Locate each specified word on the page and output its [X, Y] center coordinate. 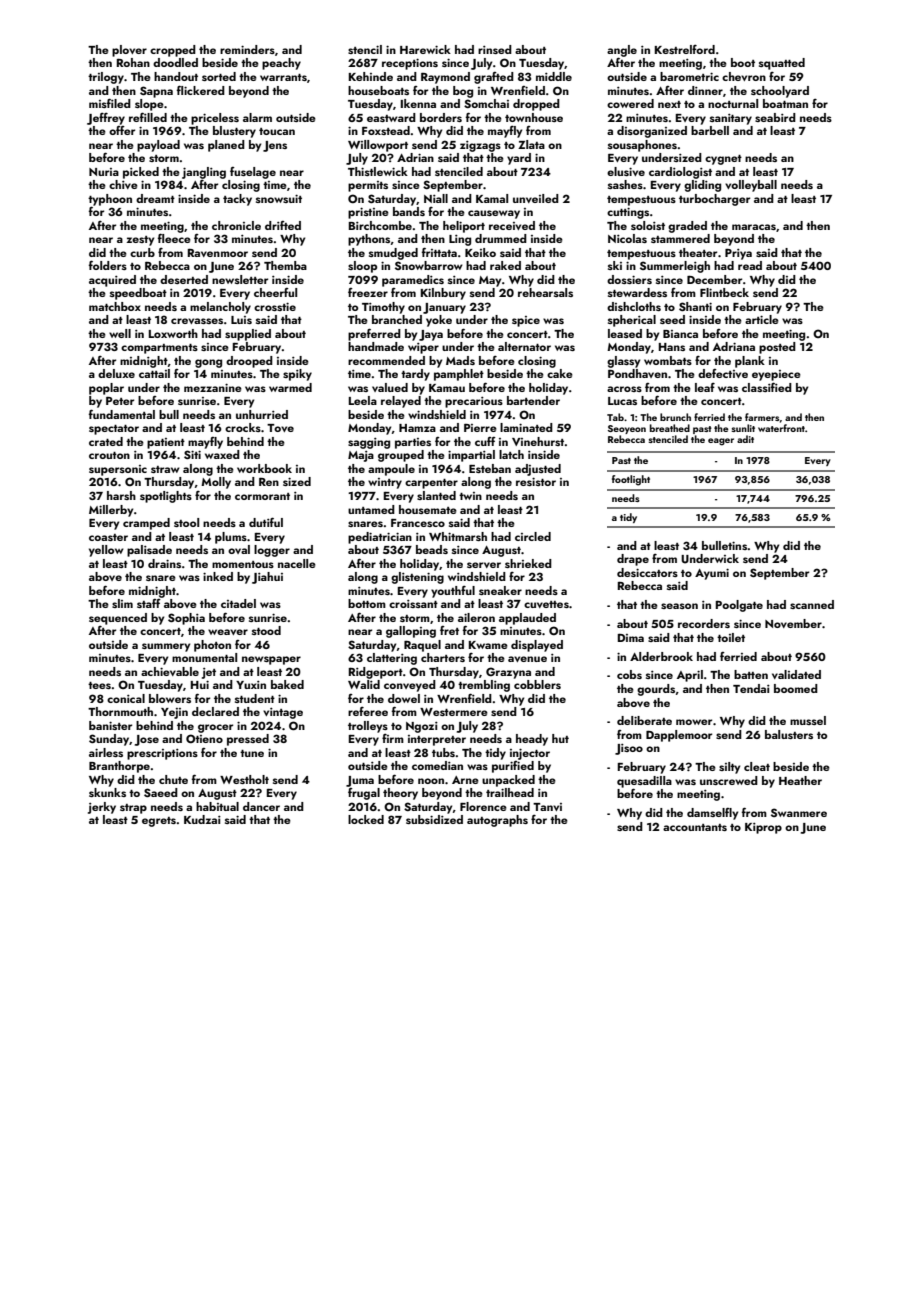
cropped [173, 51]
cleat [757, 766]
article [762, 319]
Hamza [417, 428]
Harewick [425, 49]
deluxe [116, 373]
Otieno [204, 738]
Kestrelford [685, 49]
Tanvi [547, 807]
